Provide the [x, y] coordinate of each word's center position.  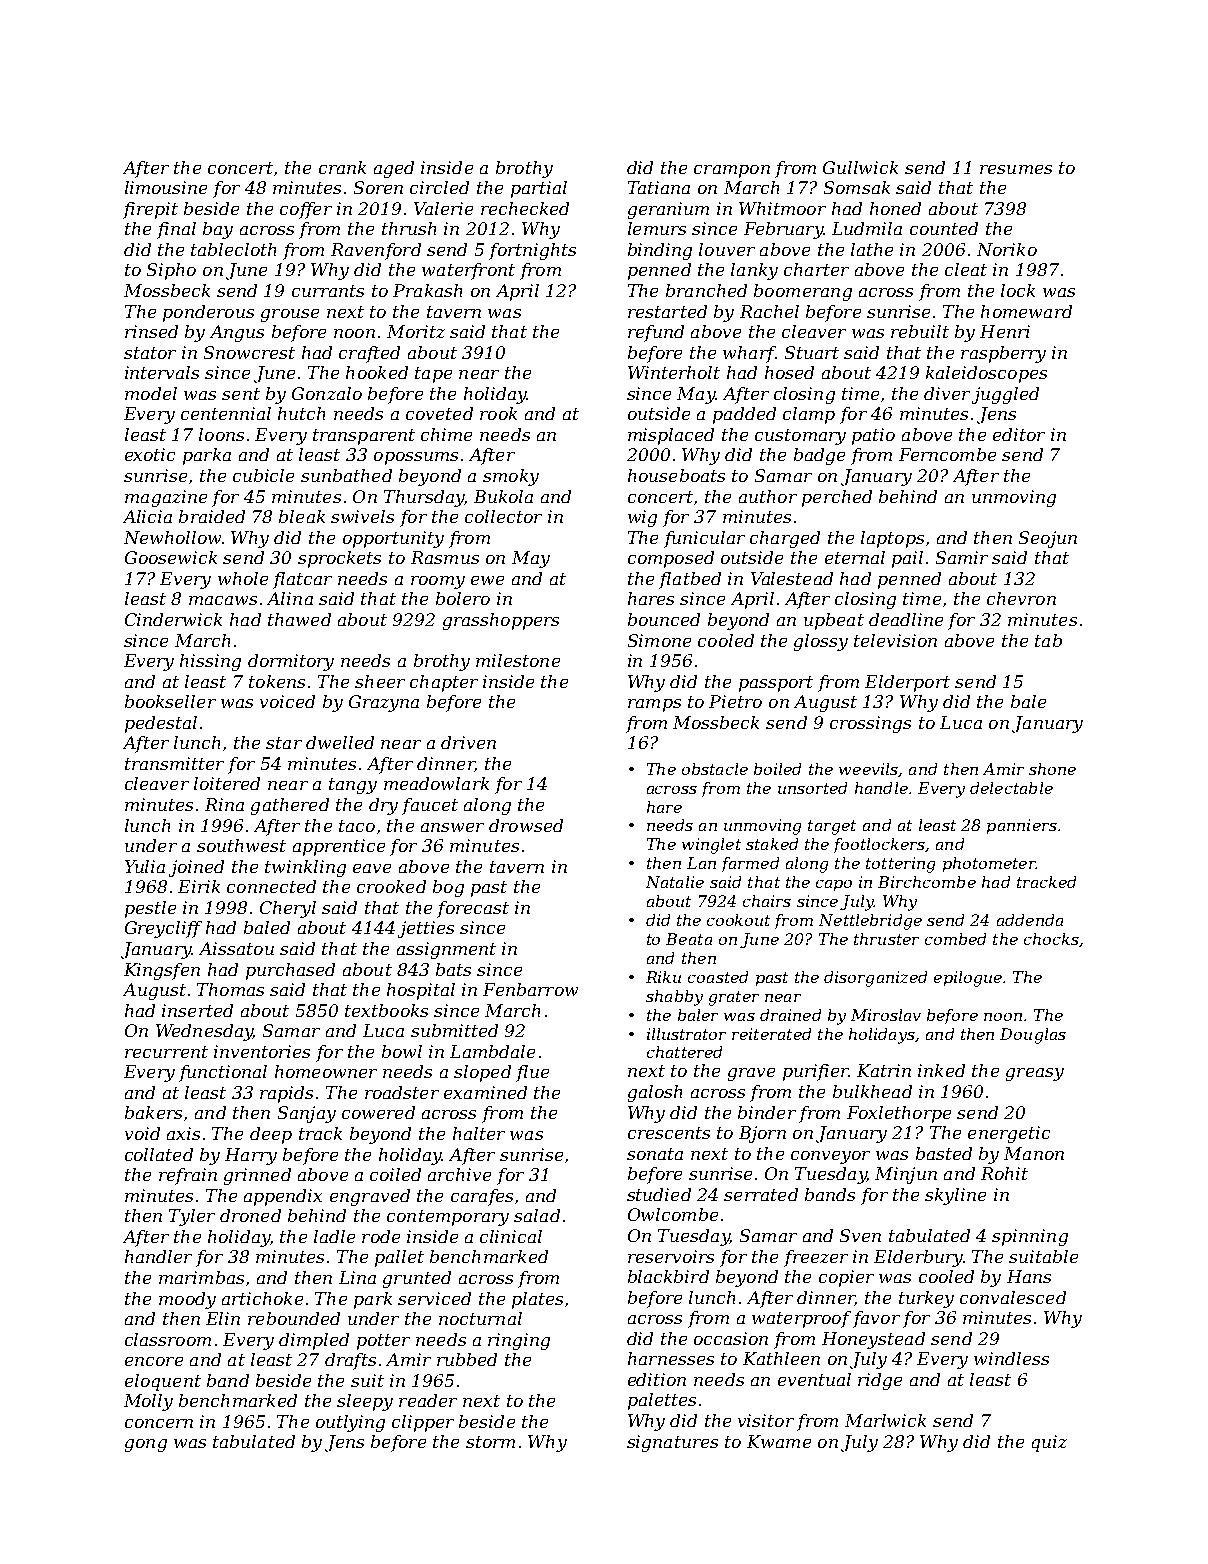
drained [790, 1015]
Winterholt [674, 372]
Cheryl [288, 909]
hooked [377, 372]
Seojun [1048, 539]
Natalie [675, 882]
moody [187, 1300]
